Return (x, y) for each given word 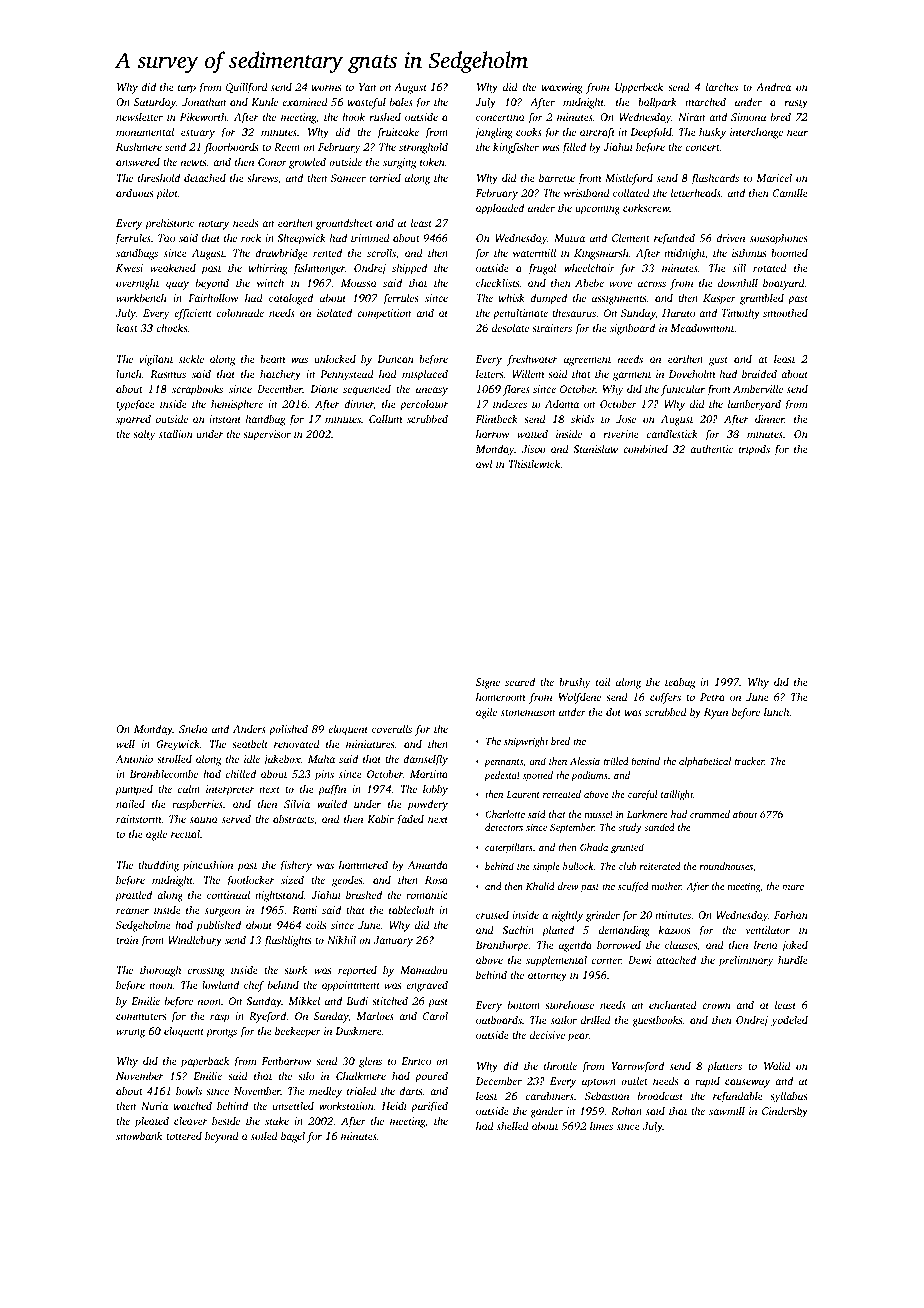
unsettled (293, 1106)
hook (353, 117)
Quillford (247, 88)
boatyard (784, 284)
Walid (777, 1066)
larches (722, 87)
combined (645, 449)
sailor (564, 1020)
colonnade (240, 313)
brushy (574, 683)
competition (384, 314)
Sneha (193, 729)
